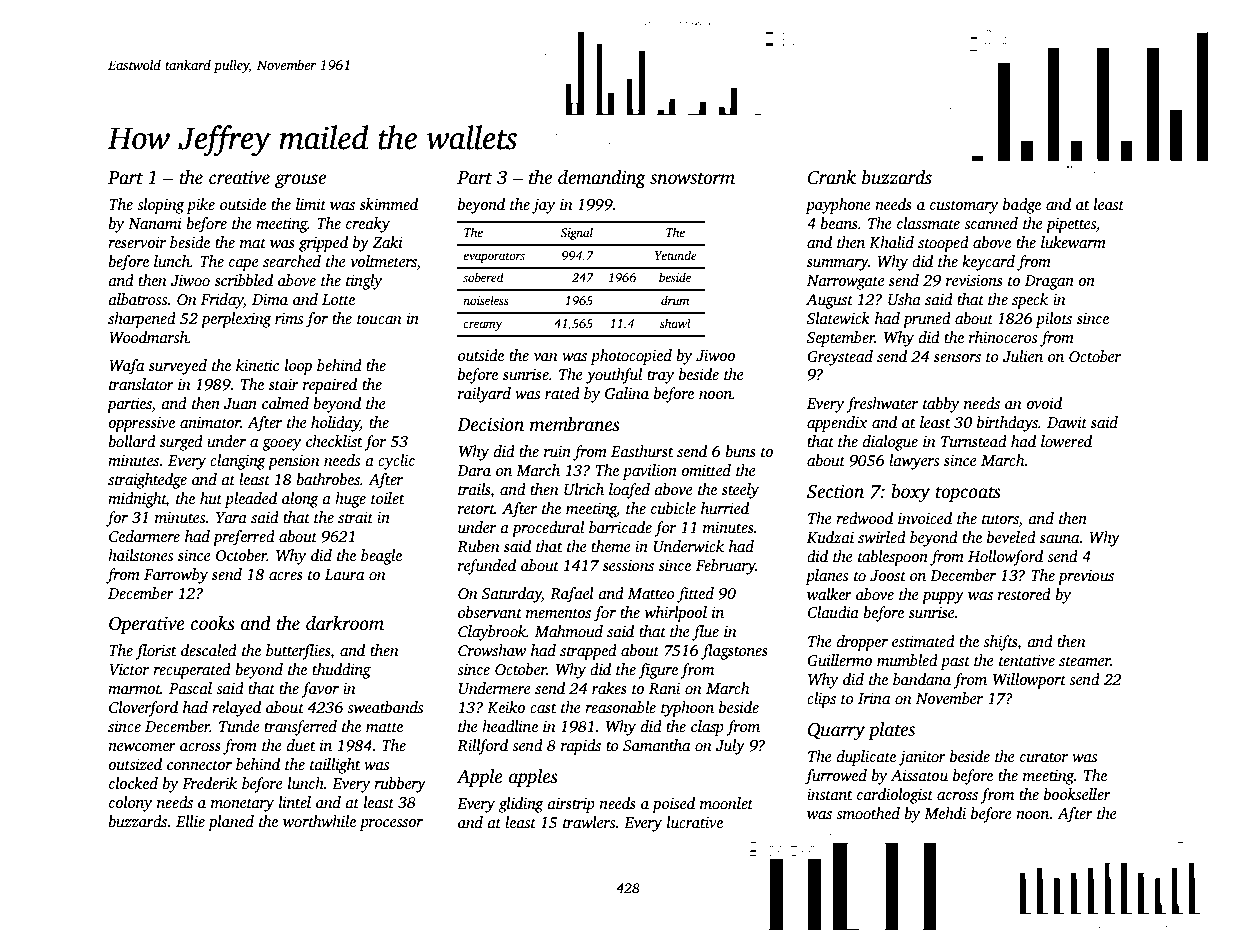  What do you see at coordinates (676, 614) in the page?
I see `whirlpool` at bounding box center [676, 614].
